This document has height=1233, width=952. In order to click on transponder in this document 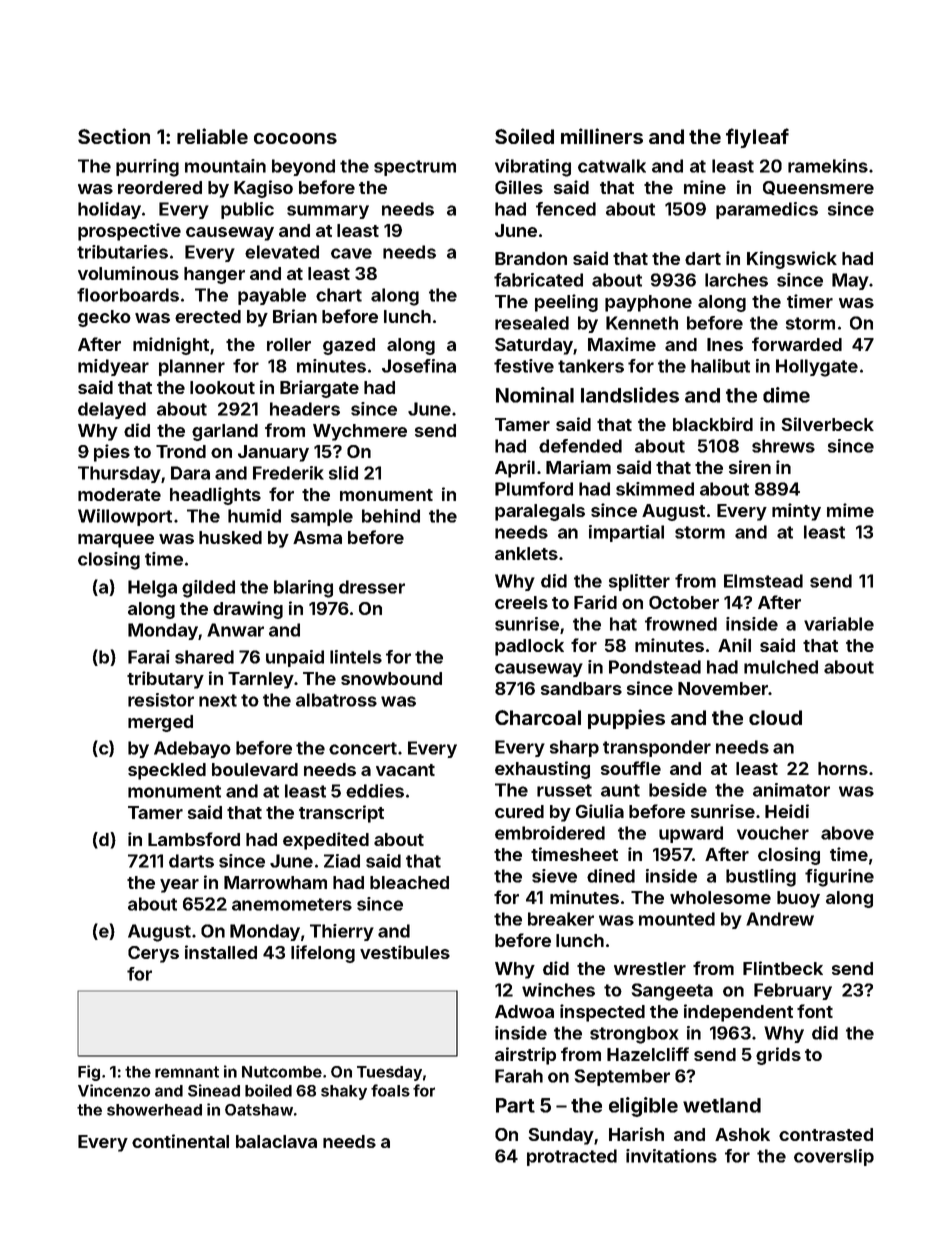, I will do `click(657, 748)`.
